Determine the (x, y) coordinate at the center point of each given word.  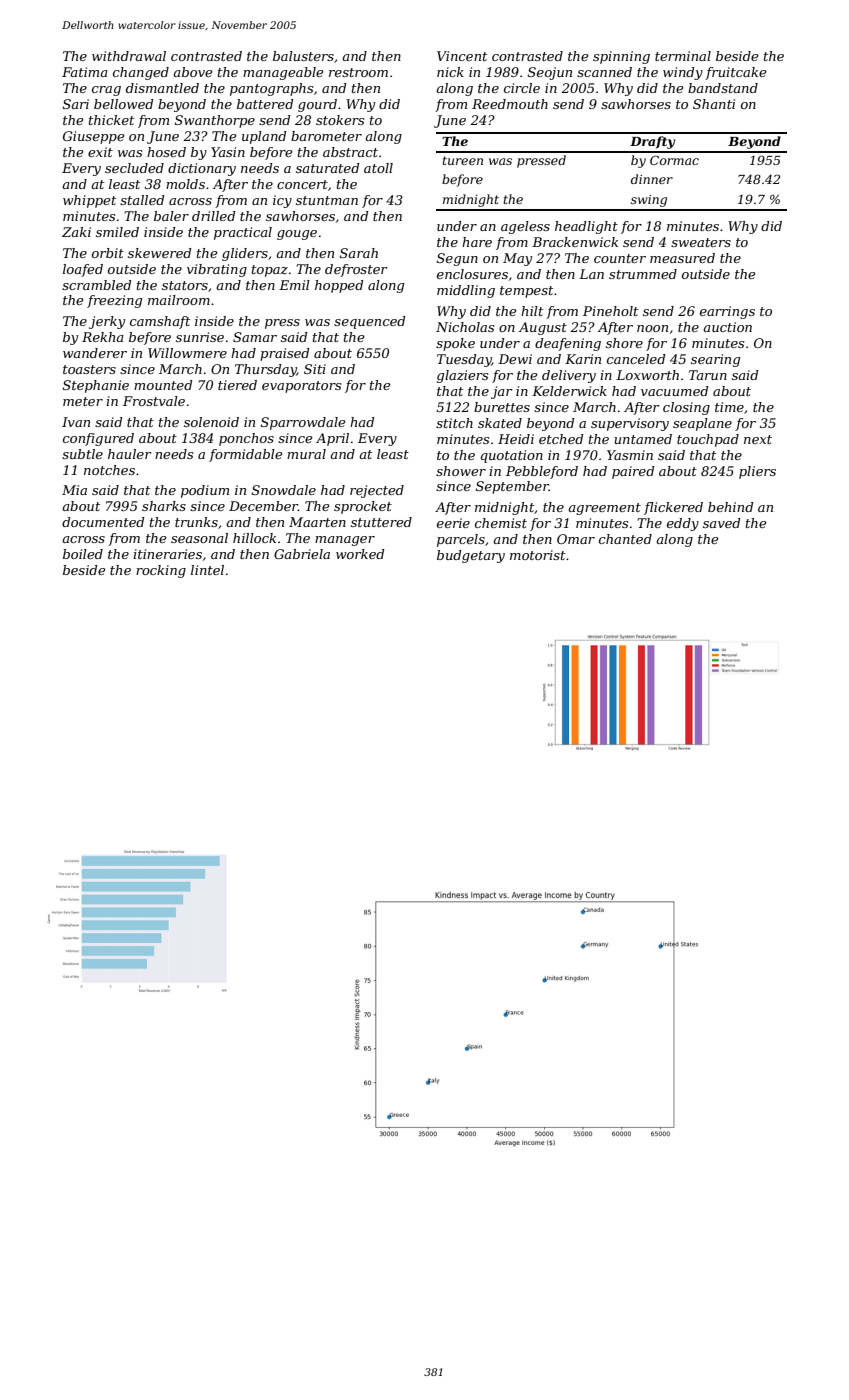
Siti (315, 369)
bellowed (123, 104)
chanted (625, 539)
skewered (159, 253)
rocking (161, 571)
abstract (350, 152)
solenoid (211, 422)
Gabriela (302, 554)
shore (624, 343)
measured (682, 258)
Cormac (674, 160)
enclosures (472, 274)
